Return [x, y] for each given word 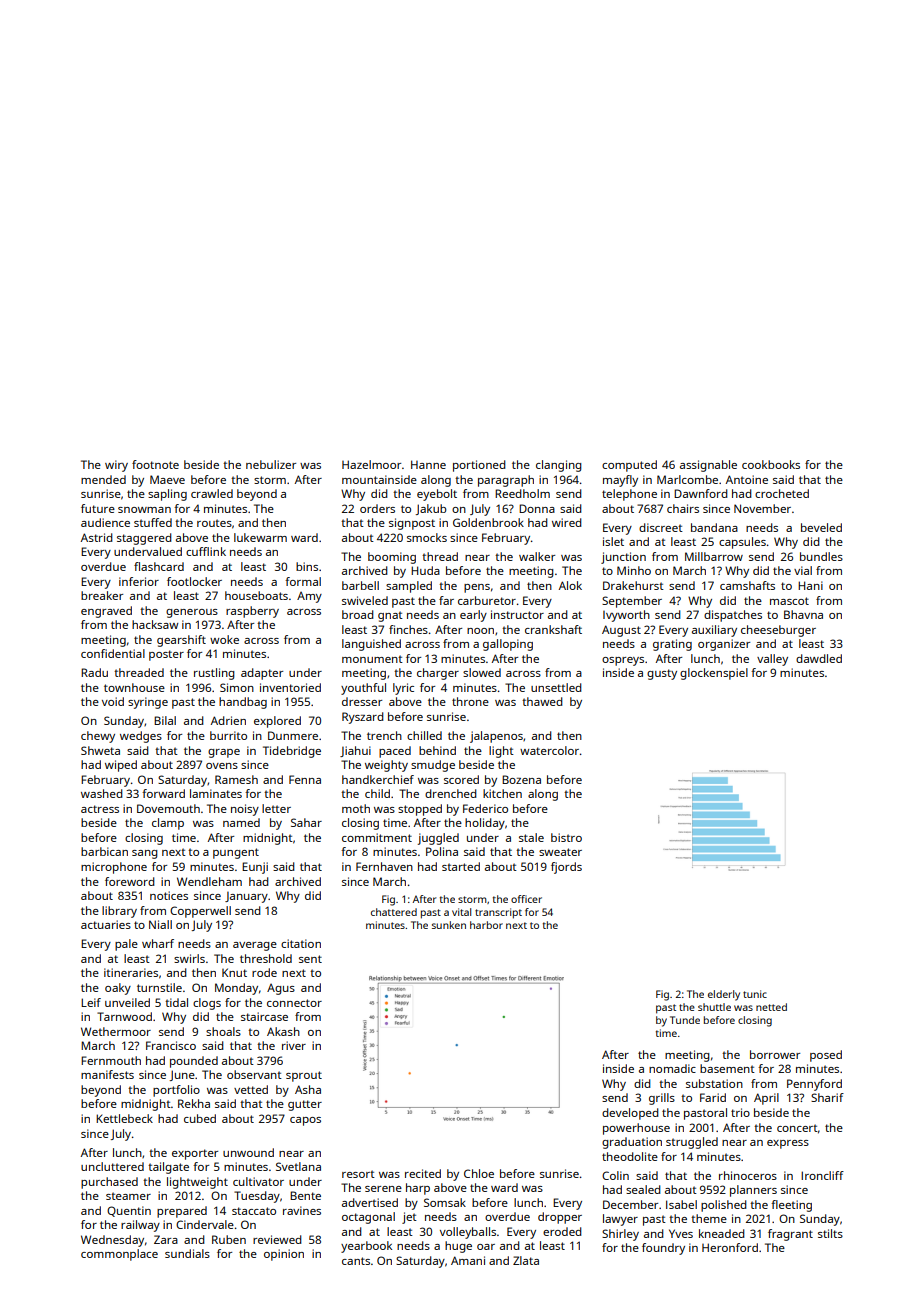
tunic [755, 994]
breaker [102, 595]
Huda [425, 570]
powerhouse [636, 1129]
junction [623, 558]
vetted [251, 1089]
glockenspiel [714, 674]
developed [630, 1114]
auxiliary [714, 631]
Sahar [306, 822]
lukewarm [260, 537]
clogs [207, 1004]
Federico [485, 808]
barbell [360, 585]
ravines [302, 1210]
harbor [486, 925]
